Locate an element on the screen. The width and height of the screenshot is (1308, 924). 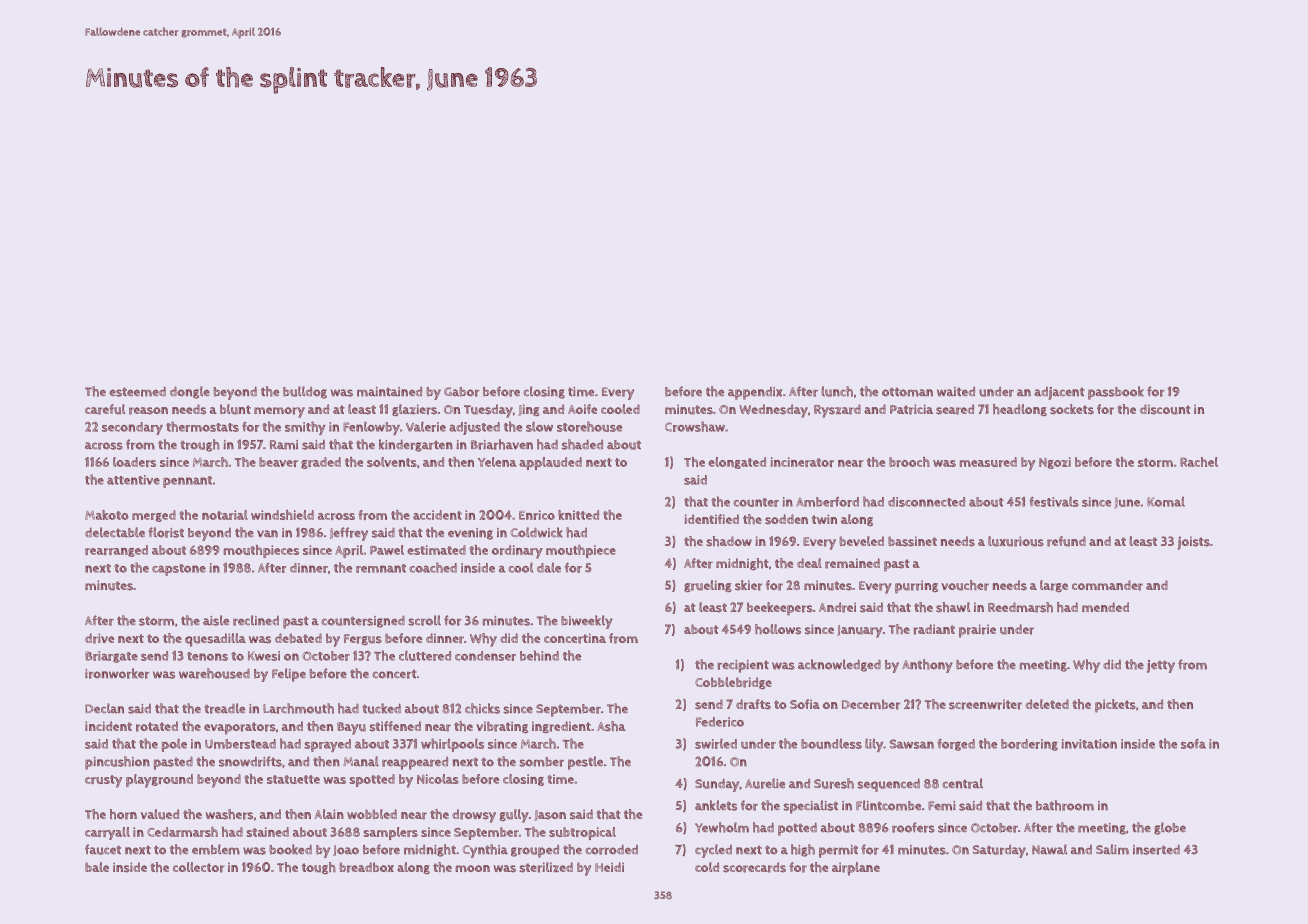
scroll is located at coordinates (424, 620).
